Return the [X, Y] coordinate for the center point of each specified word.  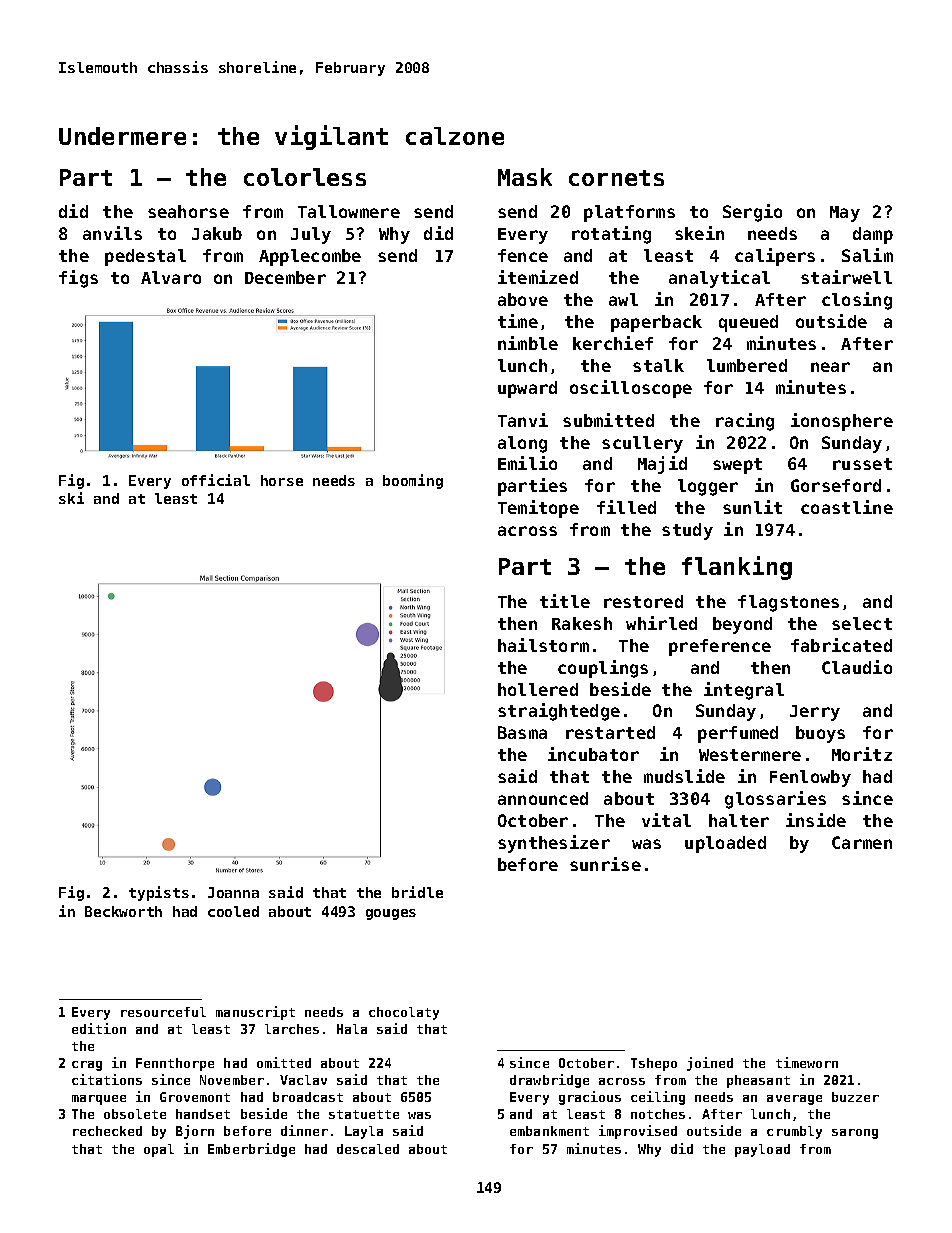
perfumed [738, 734]
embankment [549, 1131]
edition [99, 1028]
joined [710, 1064]
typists [159, 893]
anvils [112, 233]
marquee [99, 1100]
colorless [305, 177]
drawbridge [549, 1081]
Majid [662, 465]
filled [626, 507]
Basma [522, 732]
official [216, 480]
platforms [629, 213]
